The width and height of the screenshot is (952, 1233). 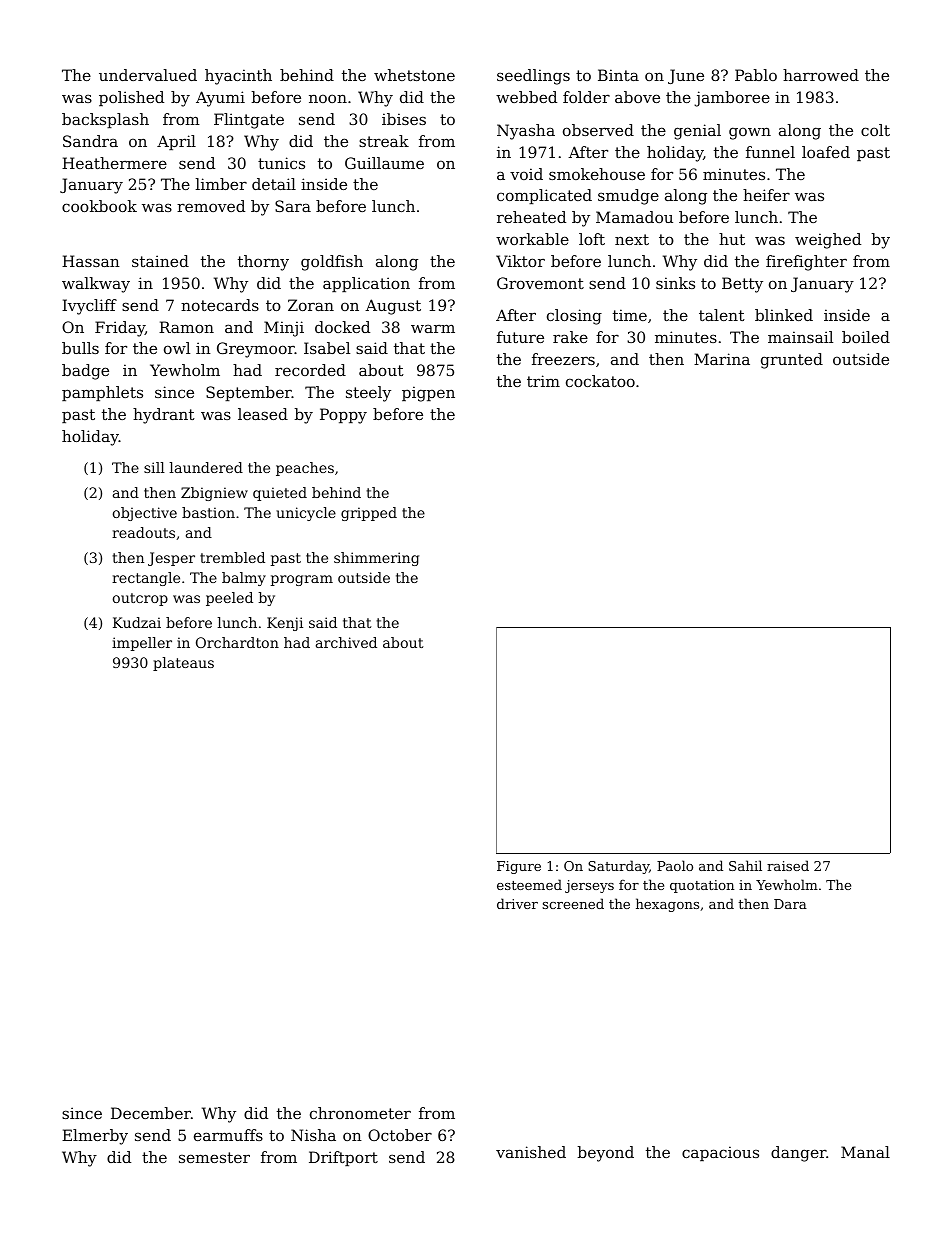 What do you see at coordinates (164, 416) in the screenshot?
I see `hydrant` at bounding box center [164, 416].
